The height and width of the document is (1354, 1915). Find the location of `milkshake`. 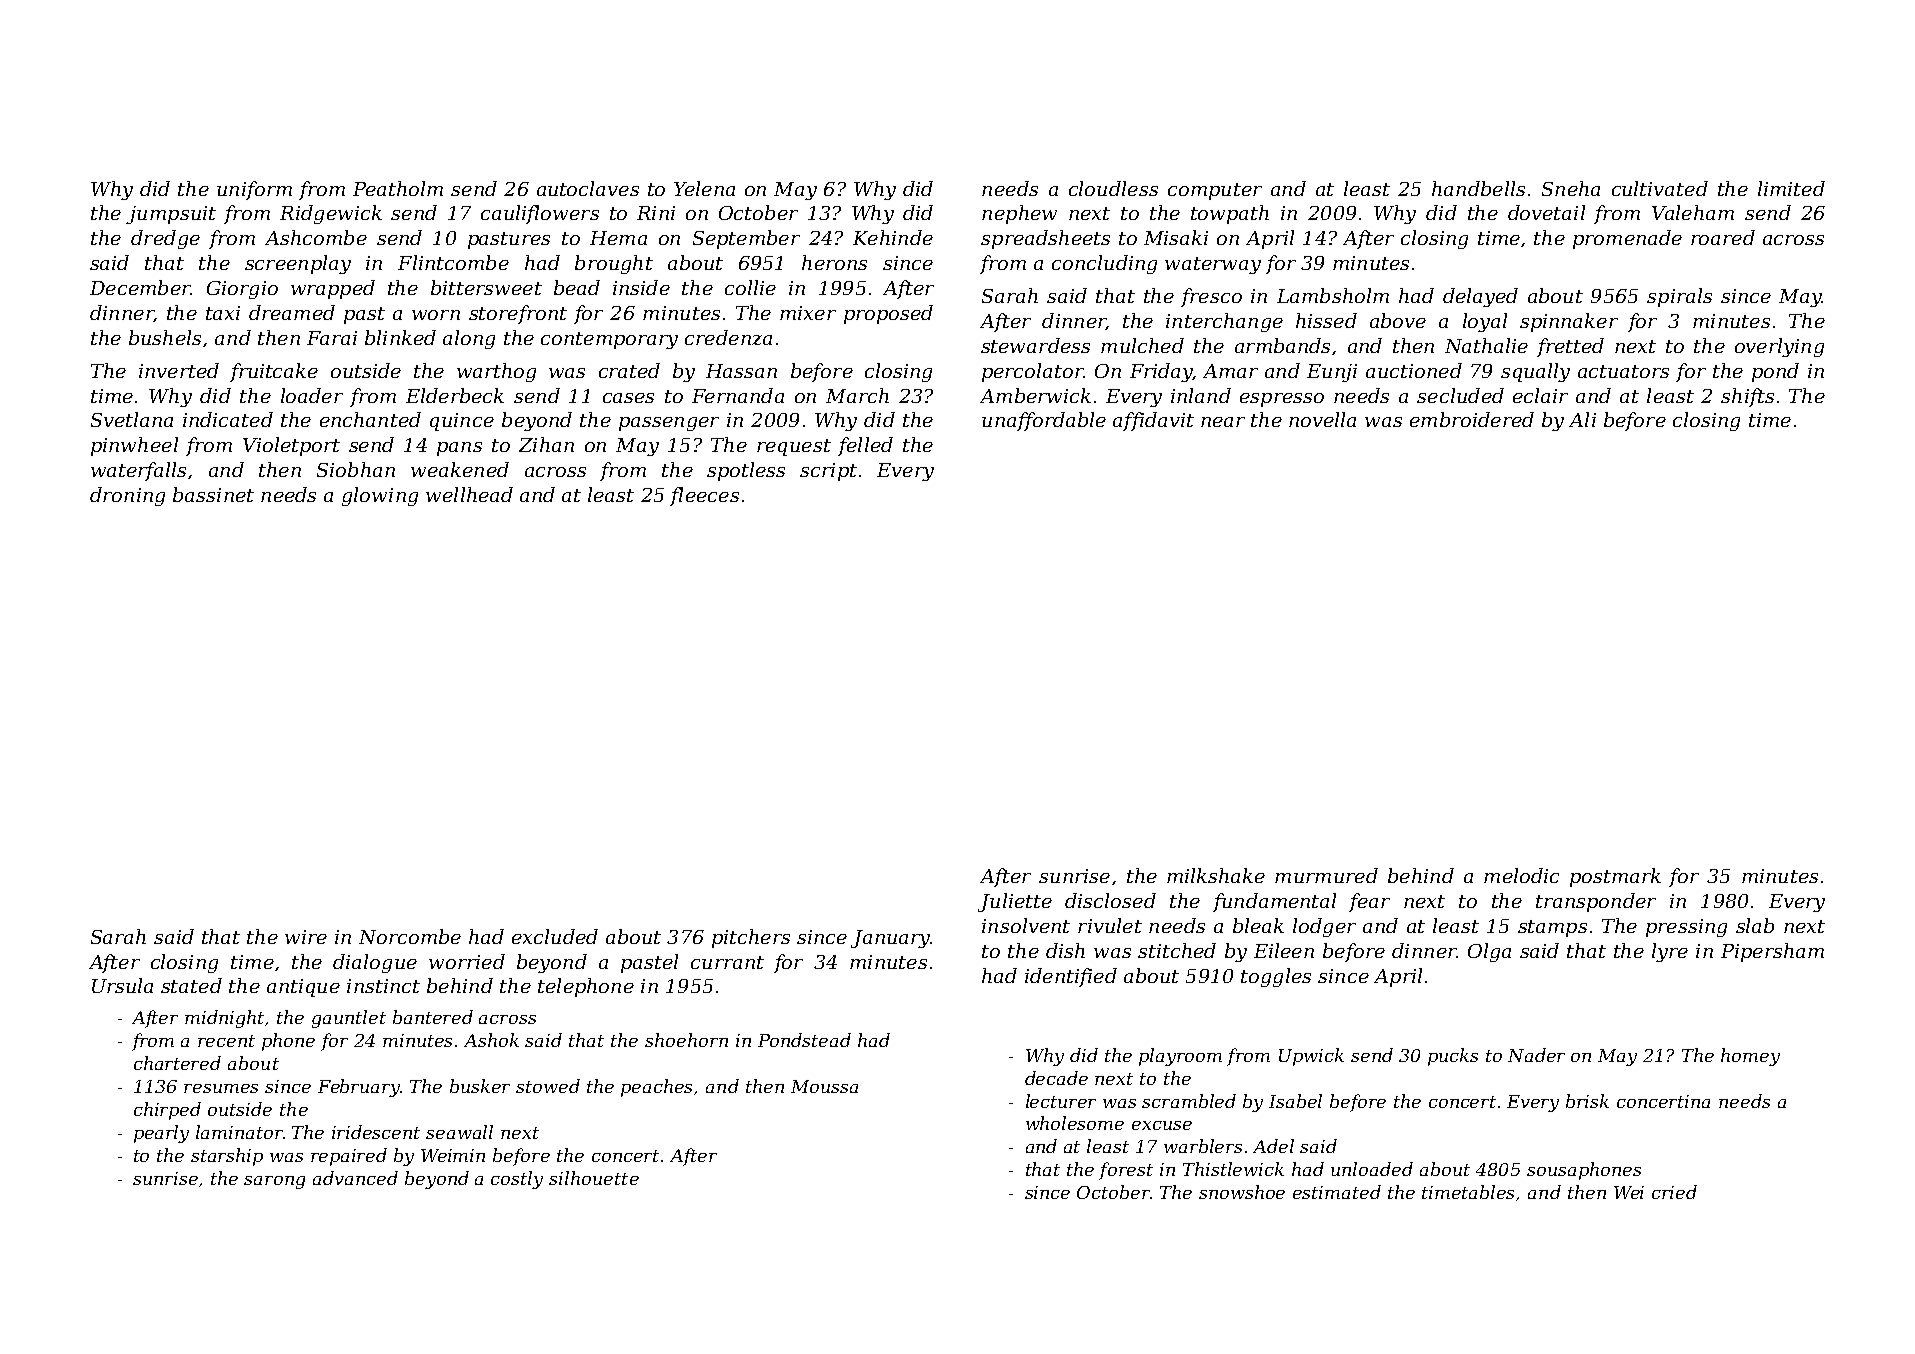

milkshake is located at coordinates (1216, 875).
